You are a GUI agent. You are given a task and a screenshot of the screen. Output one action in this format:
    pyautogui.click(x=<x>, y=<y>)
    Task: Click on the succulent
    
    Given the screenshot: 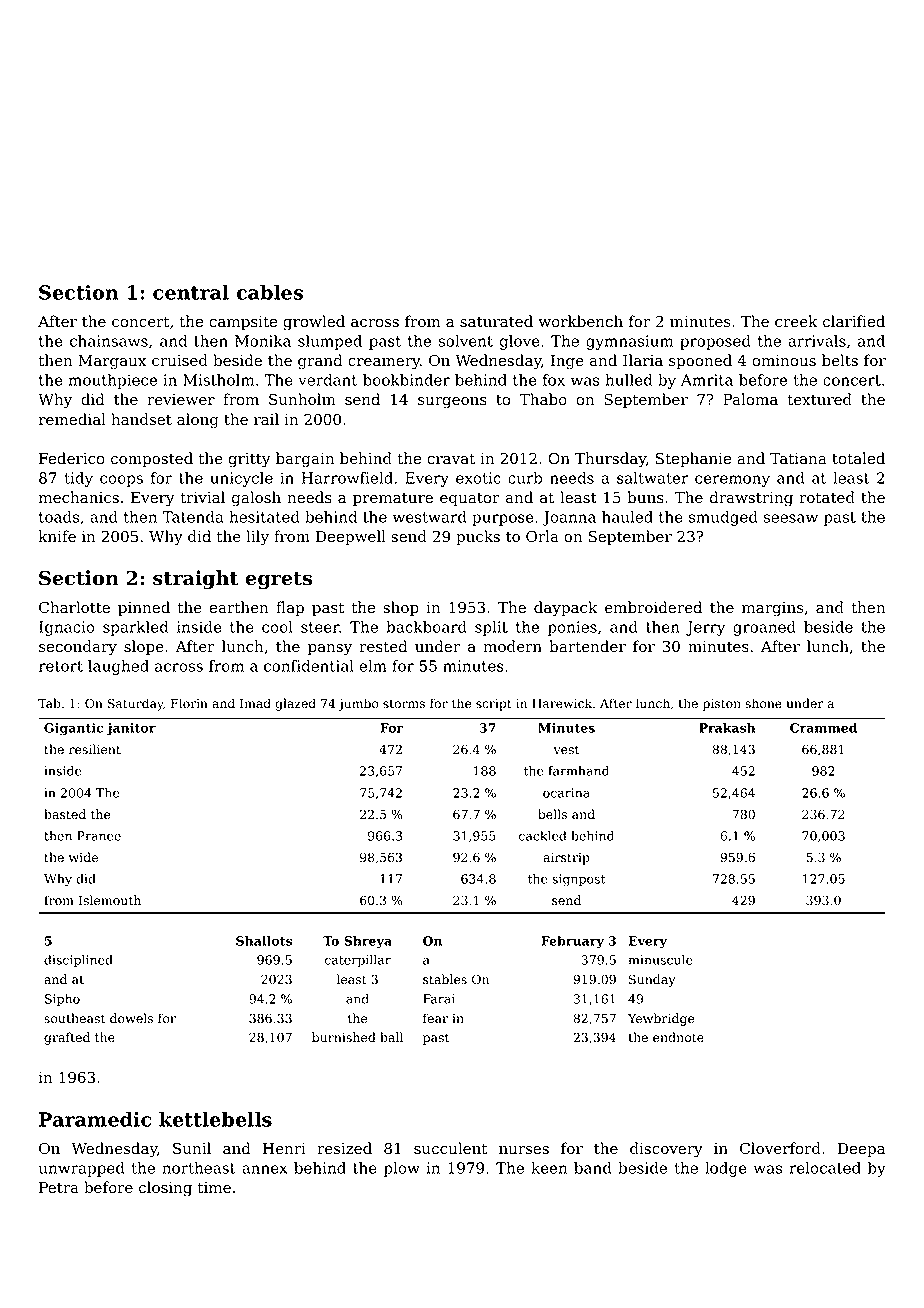 What is the action you would take?
    pyautogui.click(x=451, y=1148)
